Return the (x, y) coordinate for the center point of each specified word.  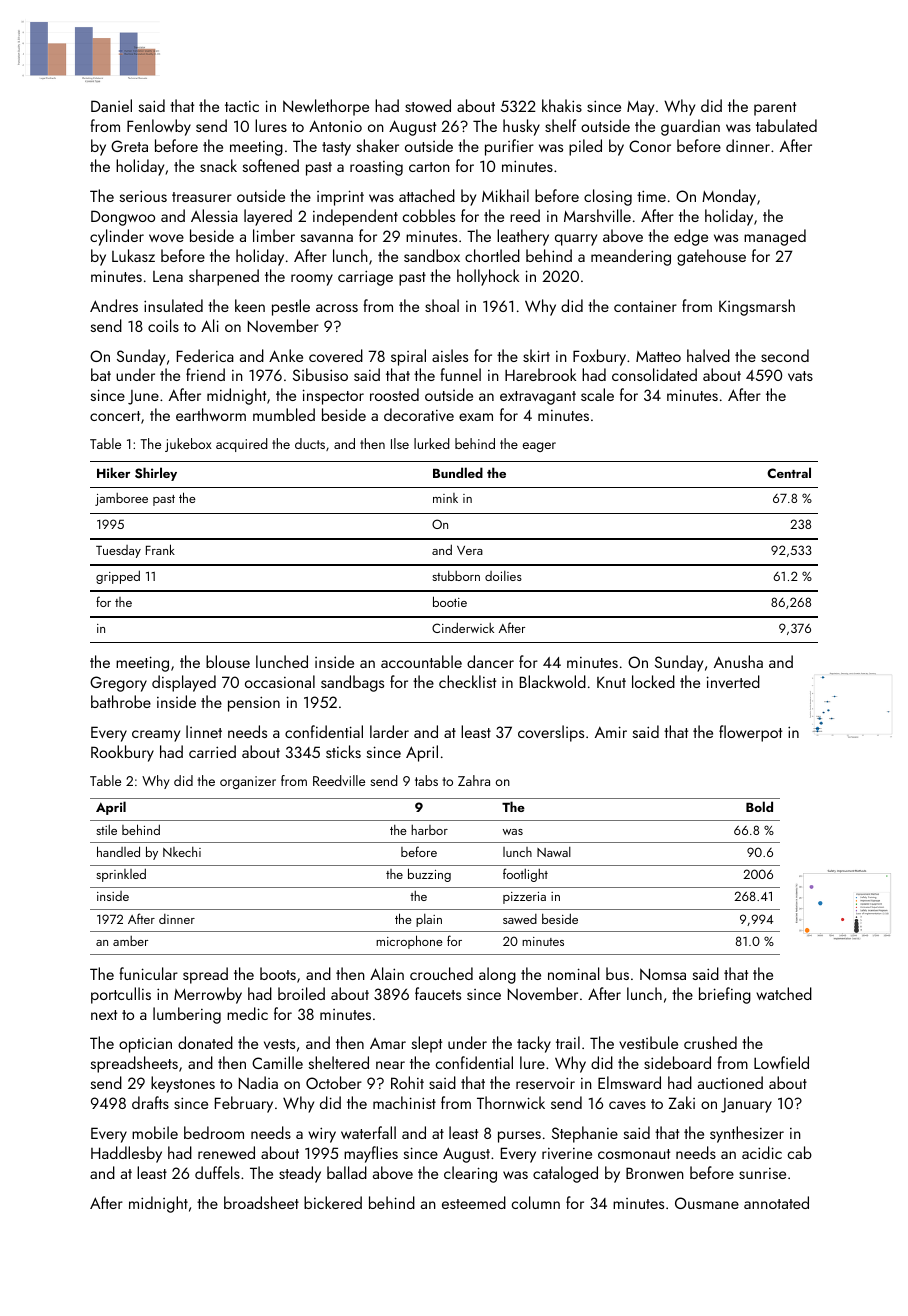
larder (389, 731)
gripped (118, 577)
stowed (428, 105)
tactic (242, 106)
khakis (562, 105)
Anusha (738, 661)
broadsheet (261, 1202)
